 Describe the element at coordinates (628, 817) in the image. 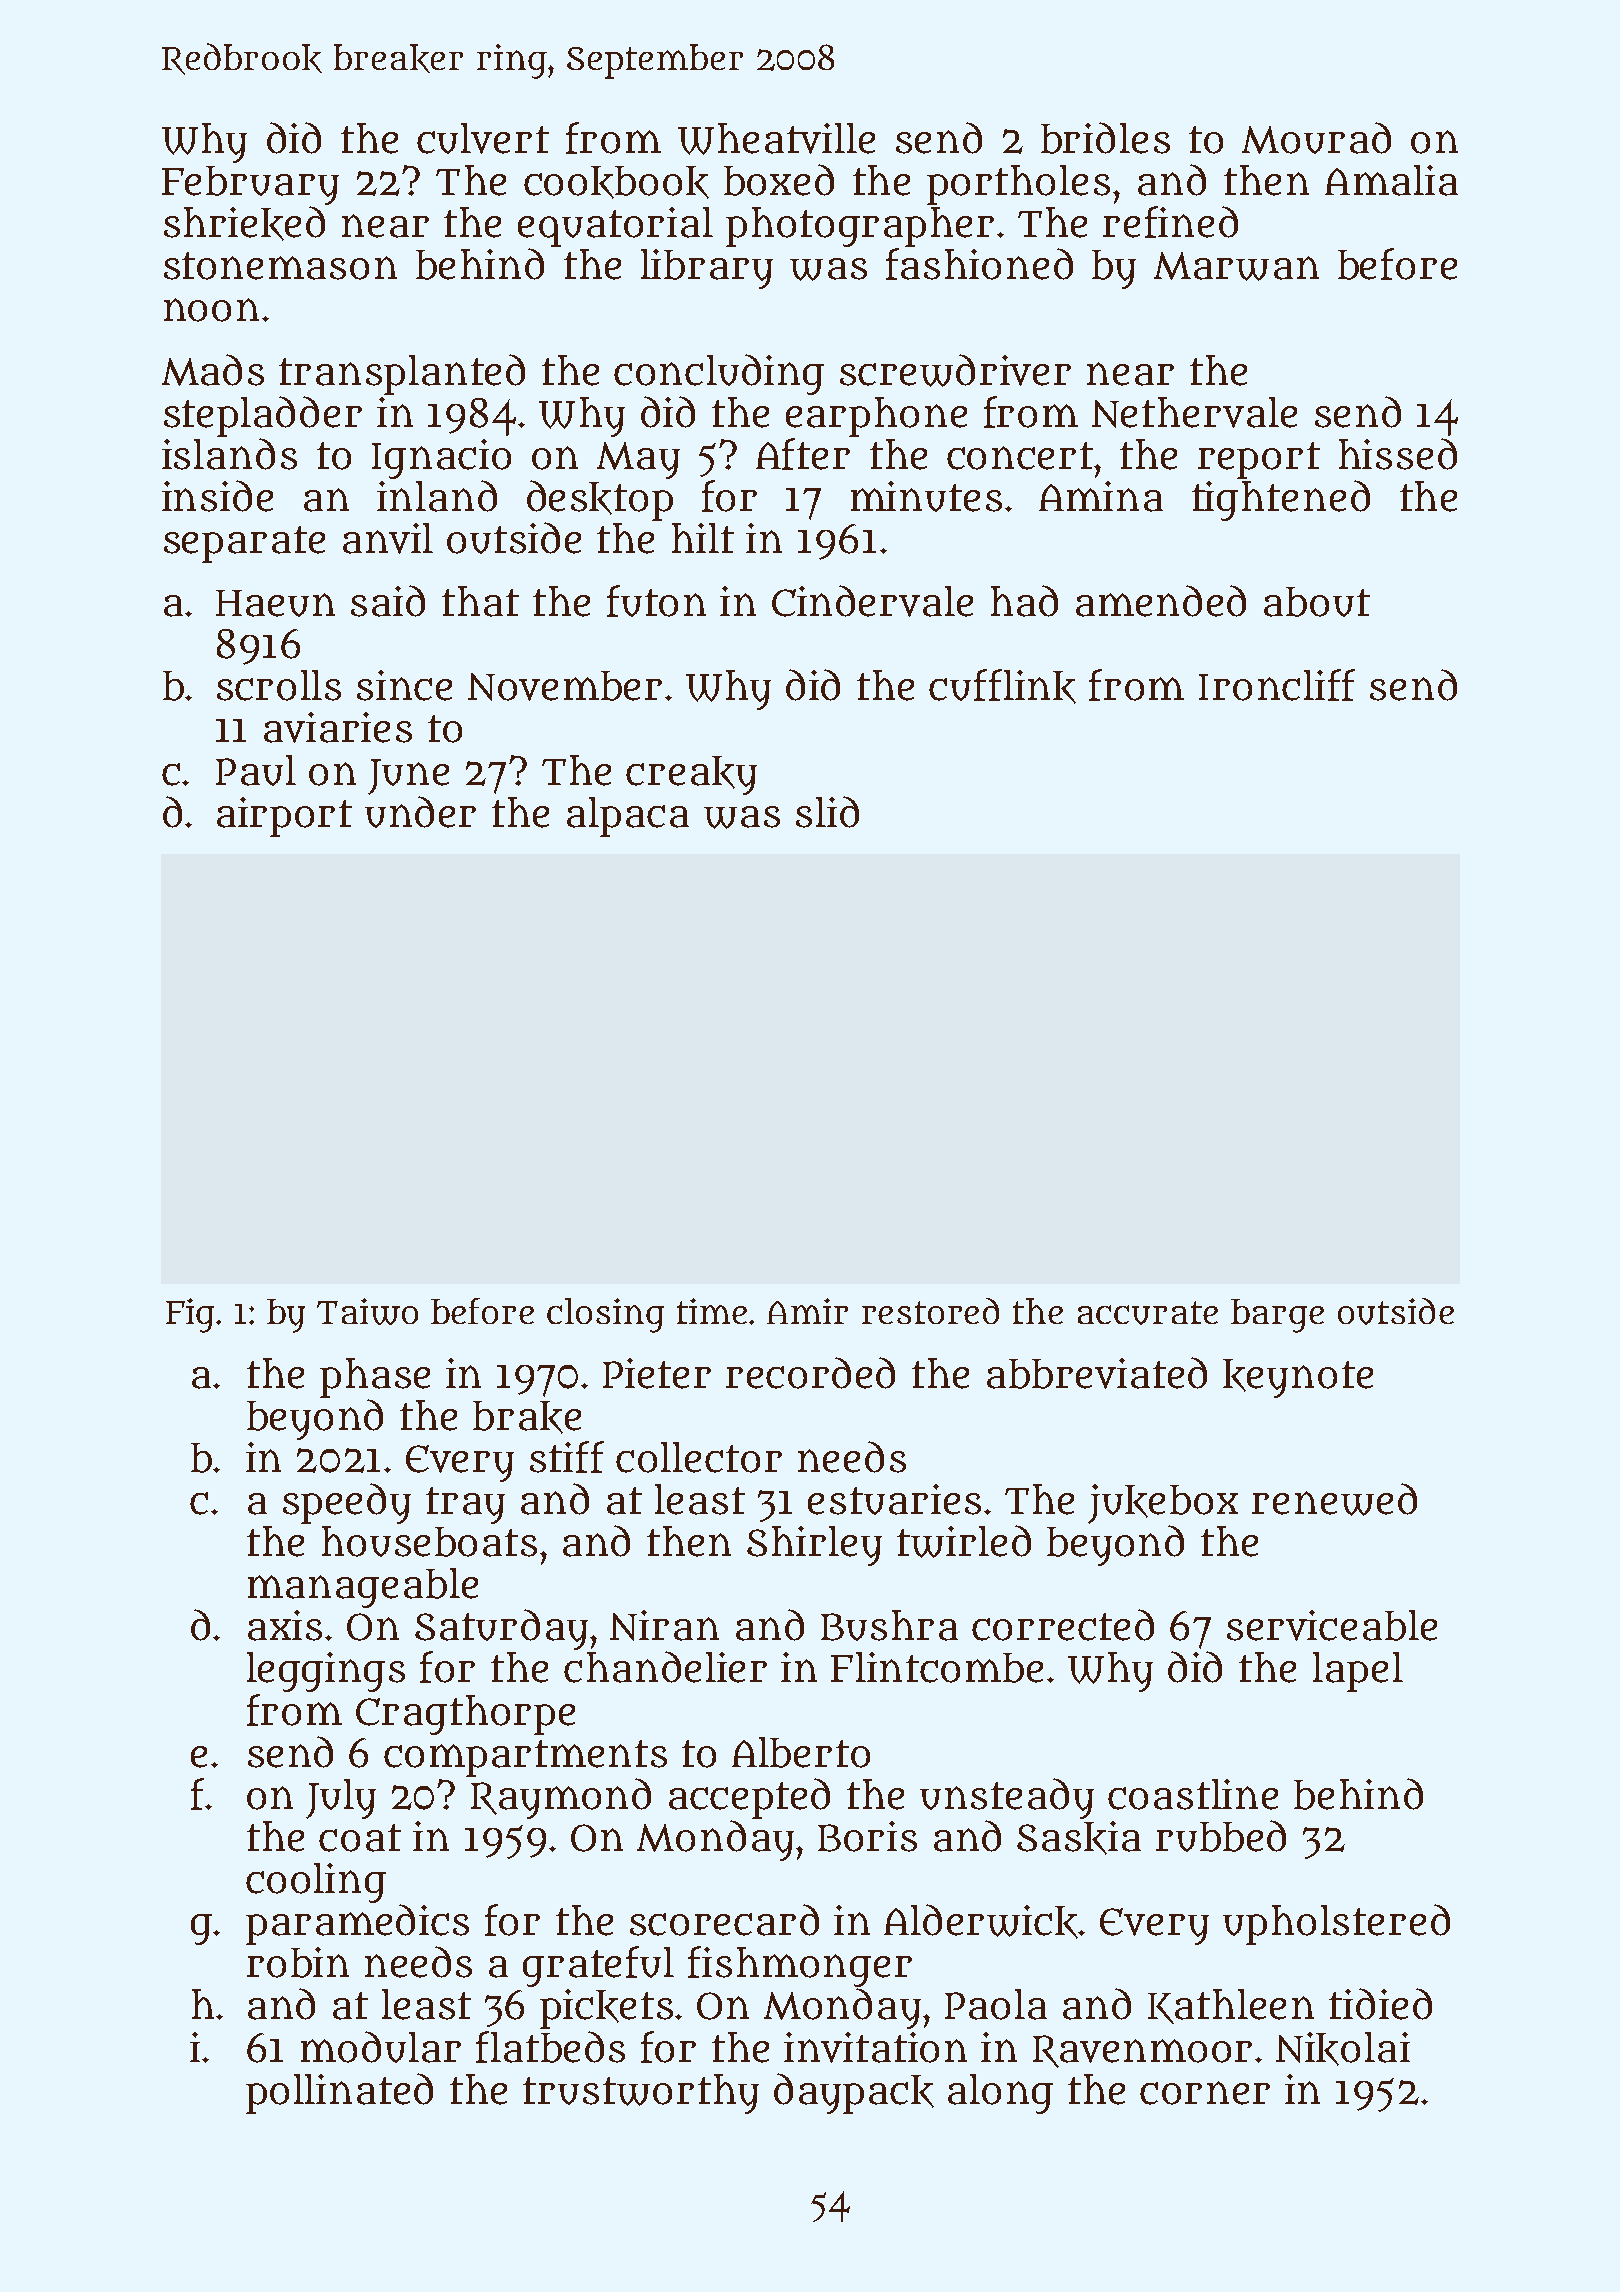

I see `alpaca` at that location.
